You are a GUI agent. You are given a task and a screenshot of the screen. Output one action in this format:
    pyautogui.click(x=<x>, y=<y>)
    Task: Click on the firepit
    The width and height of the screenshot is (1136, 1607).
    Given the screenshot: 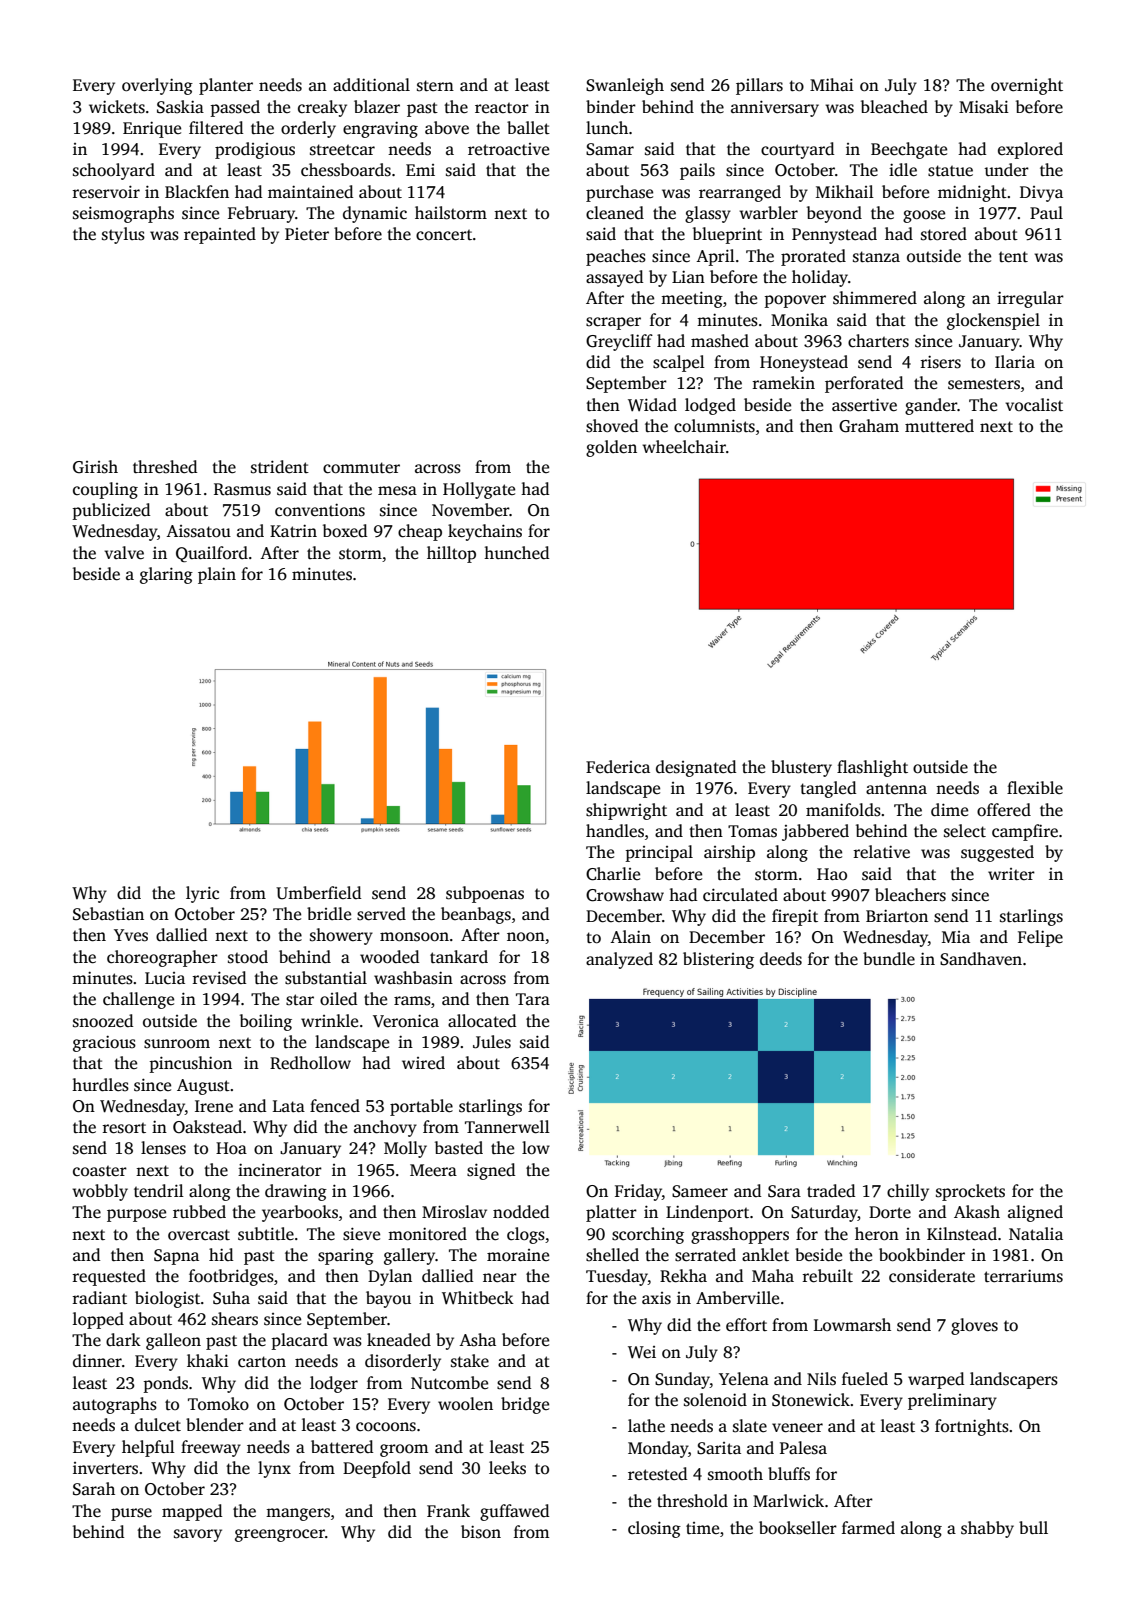 What is the action you would take?
    pyautogui.click(x=795, y=917)
